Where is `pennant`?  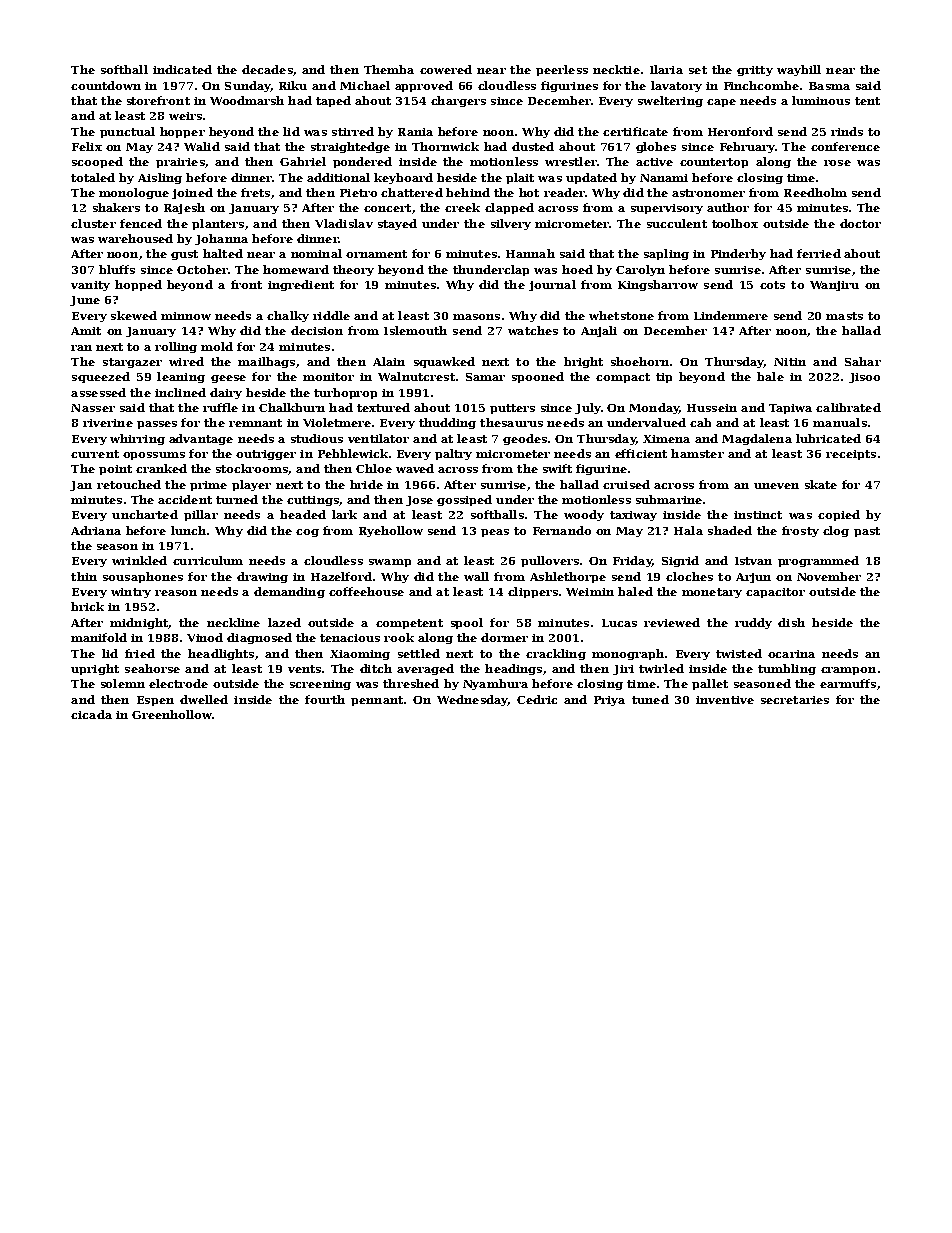 pennant is located at coordinates (377, 701).
